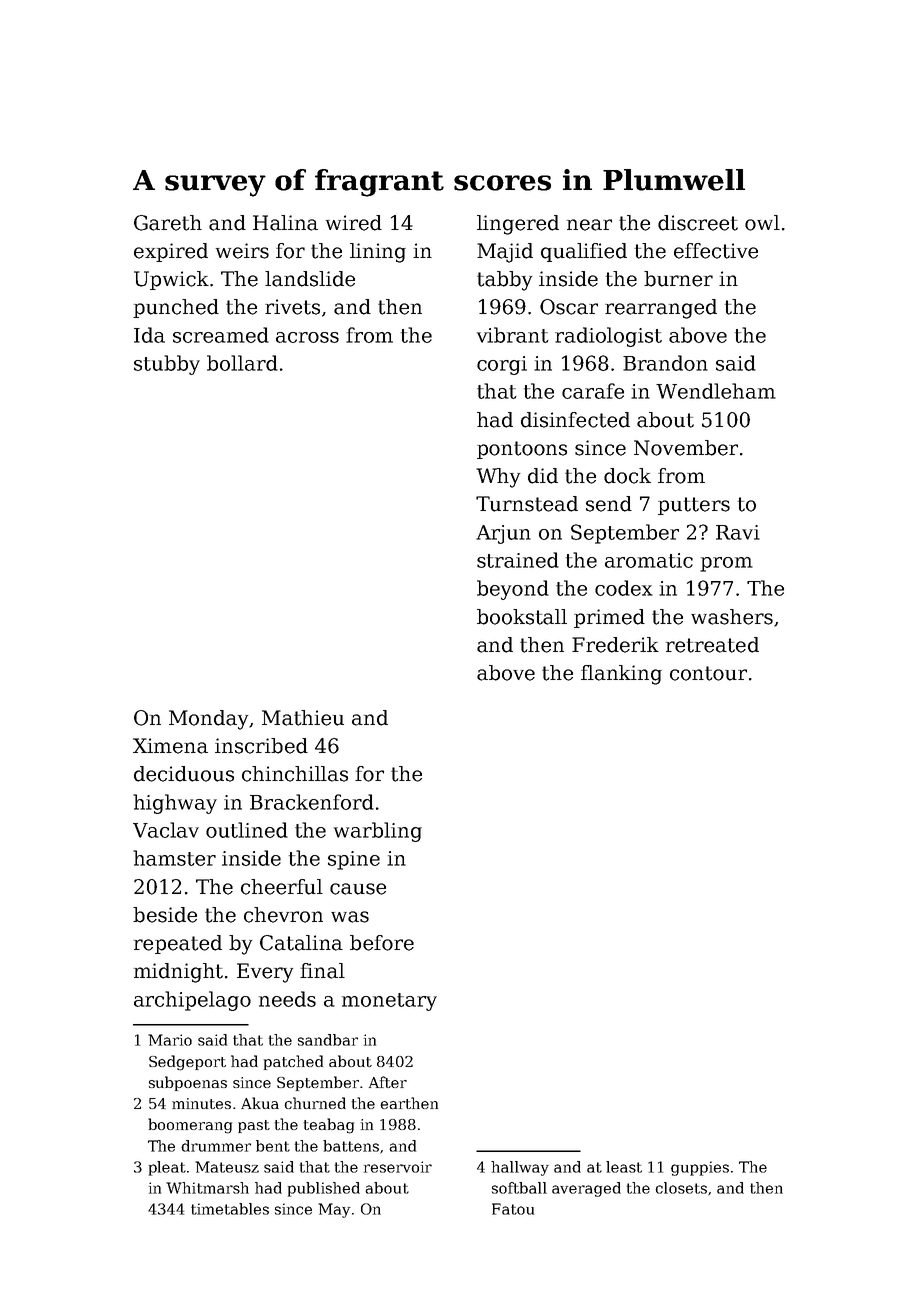 The image size is (924, 1311). What do you see at coordinates (708, 673) in the document?
I see `contour` at bounding box center [708, 673].
